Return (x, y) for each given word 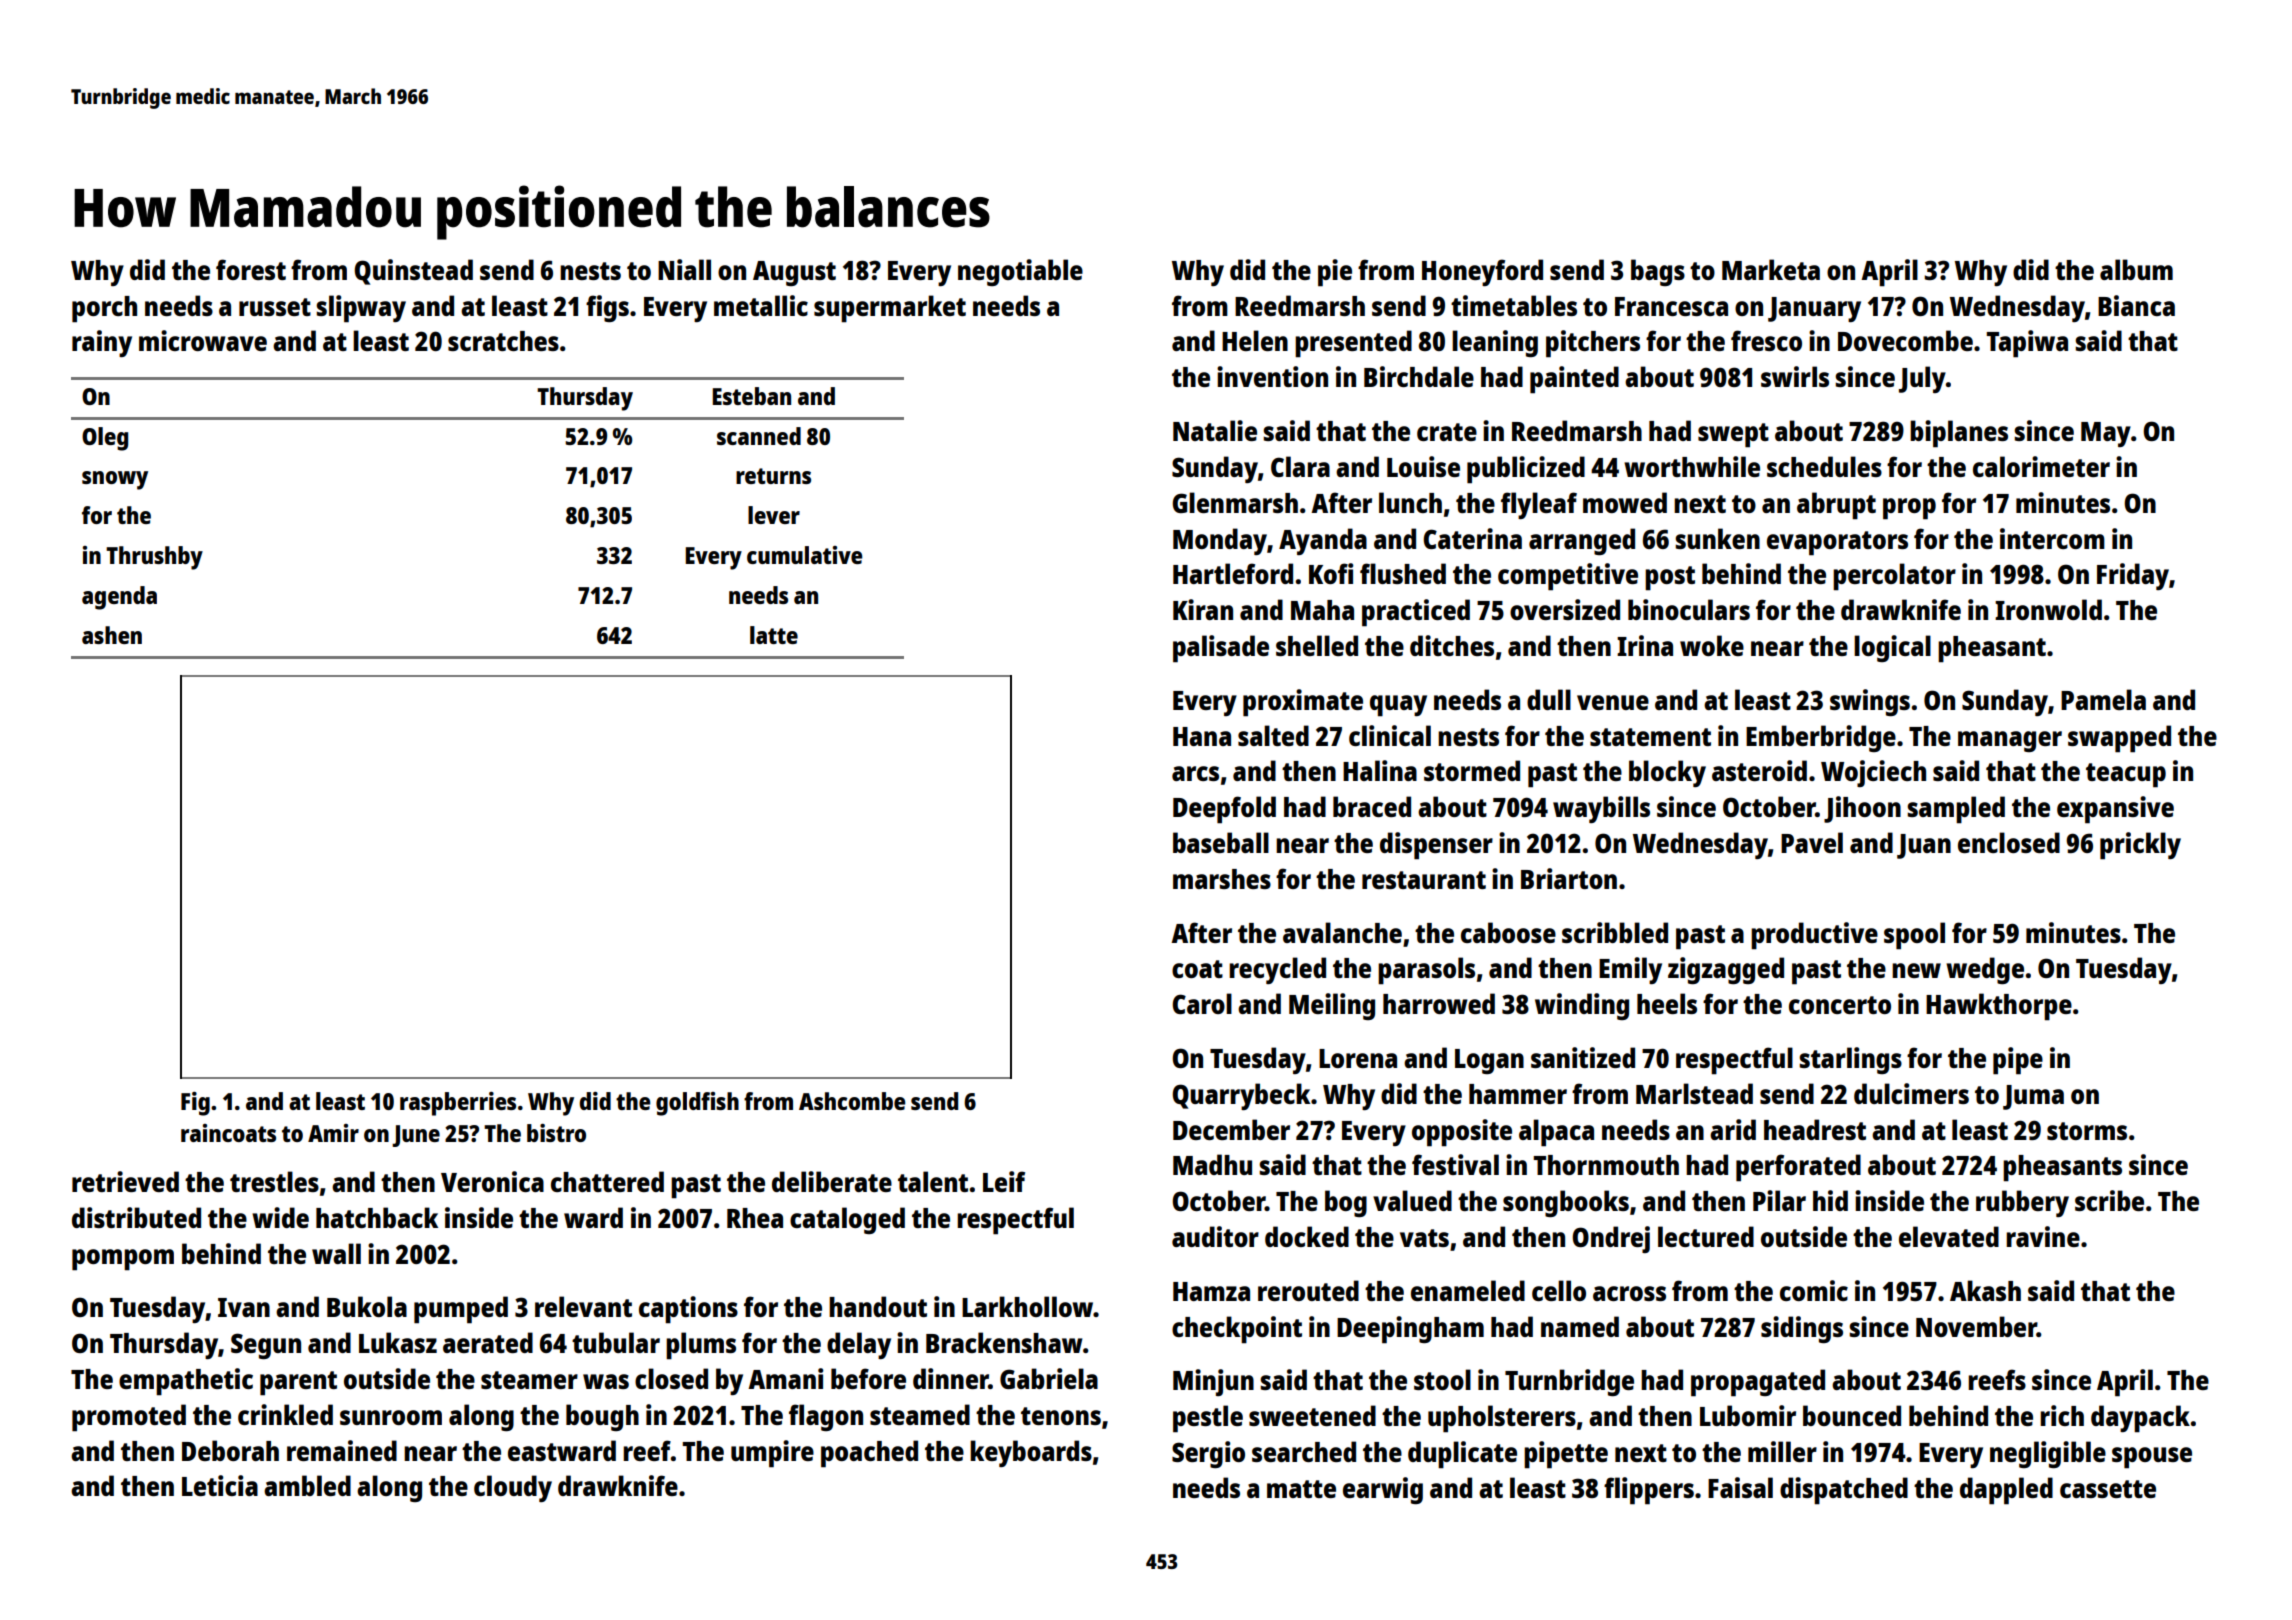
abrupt (1836, 506)
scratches (503, 341)
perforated (1798, 1168)
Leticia (220, 1485)
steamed (920, 1414)
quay (1398, 706)
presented (1353, 344)
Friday (2133, 576)
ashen (112, 635)
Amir (333, 1133)
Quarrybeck (1241, 1096)
